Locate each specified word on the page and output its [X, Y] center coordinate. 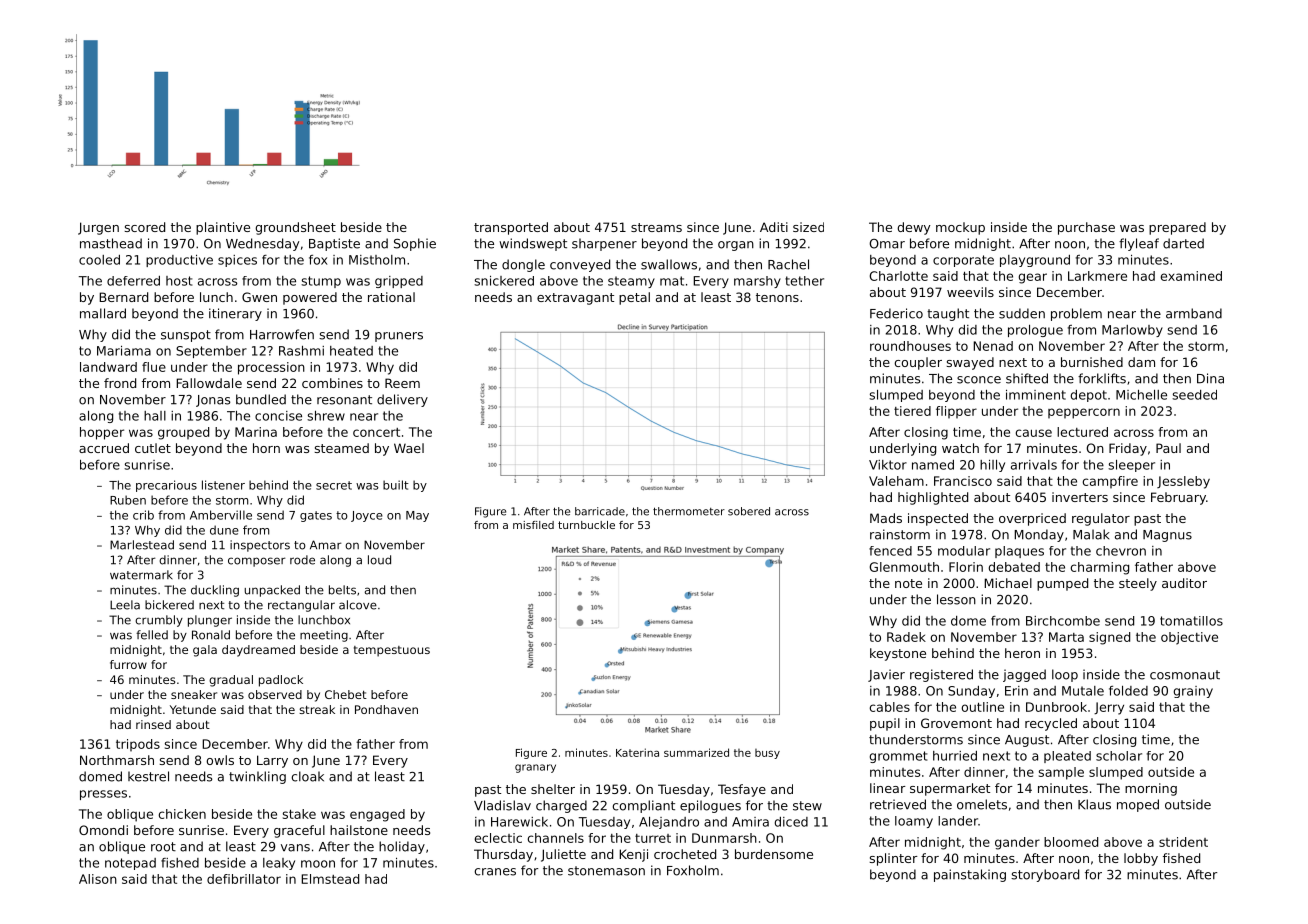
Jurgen [98, 228]
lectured [1082, 432]
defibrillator [244, 879]
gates [316, 516]
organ [736, 246]
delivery [402, 400]
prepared [1177, 228]
